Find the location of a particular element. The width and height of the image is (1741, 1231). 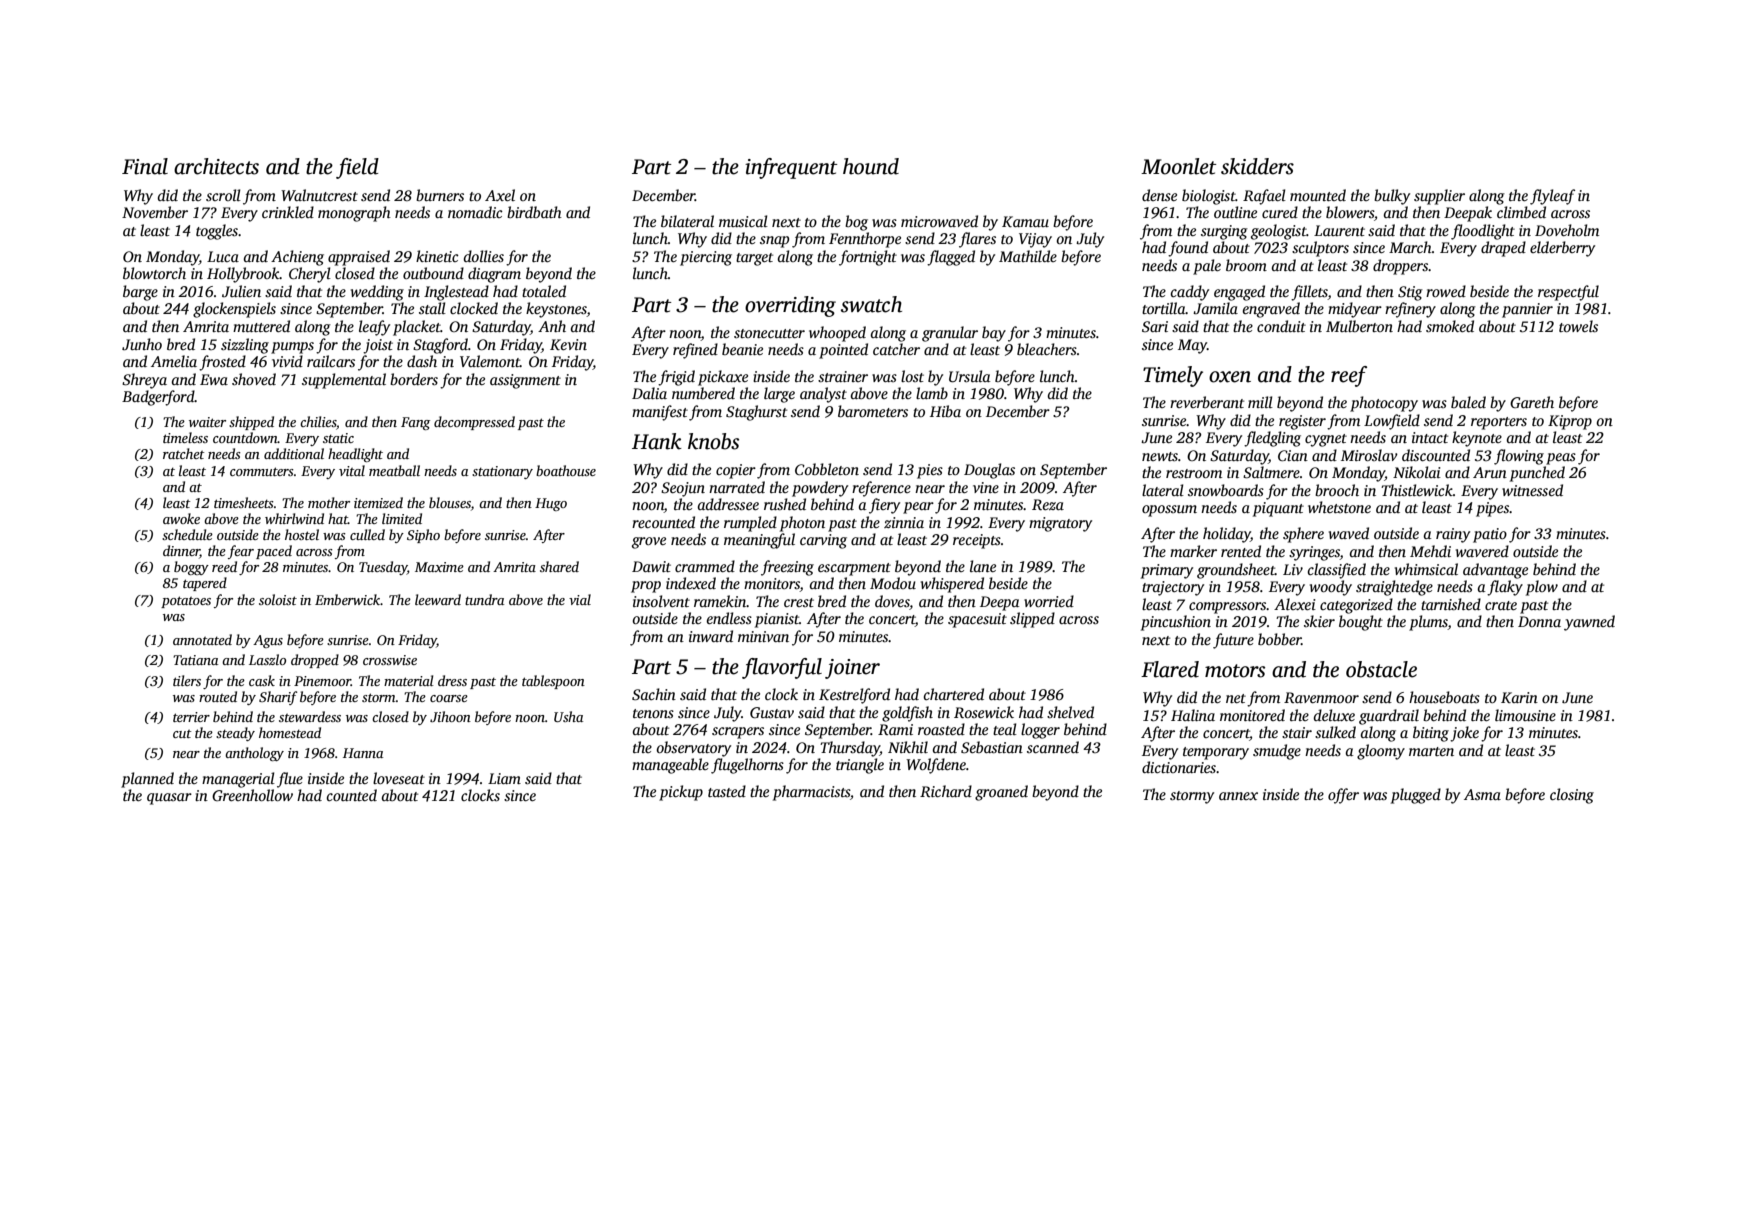

whispered is located at coordinates (952, 585).
